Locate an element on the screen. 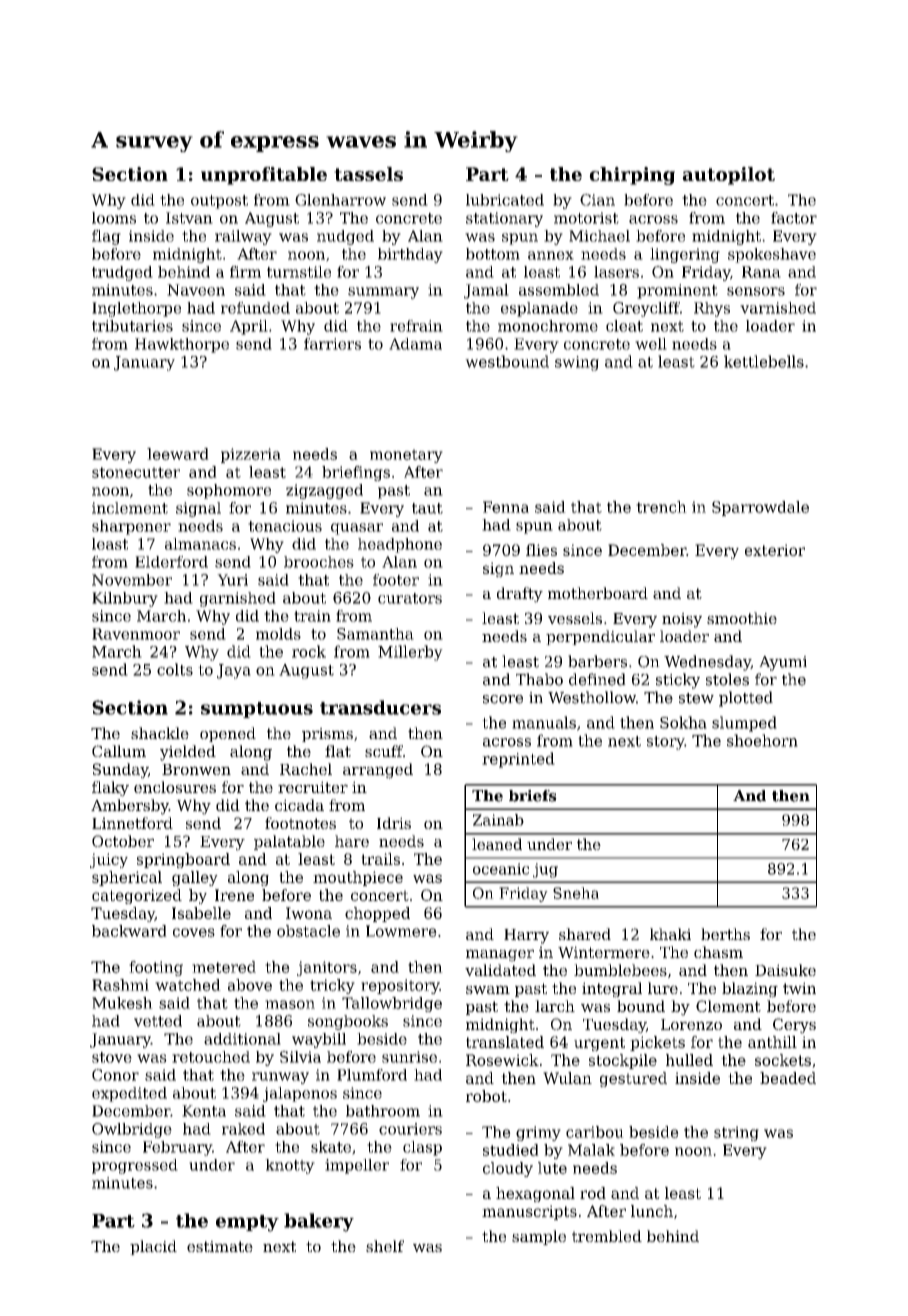  Ayumi is located at coordinates (783, 663).
